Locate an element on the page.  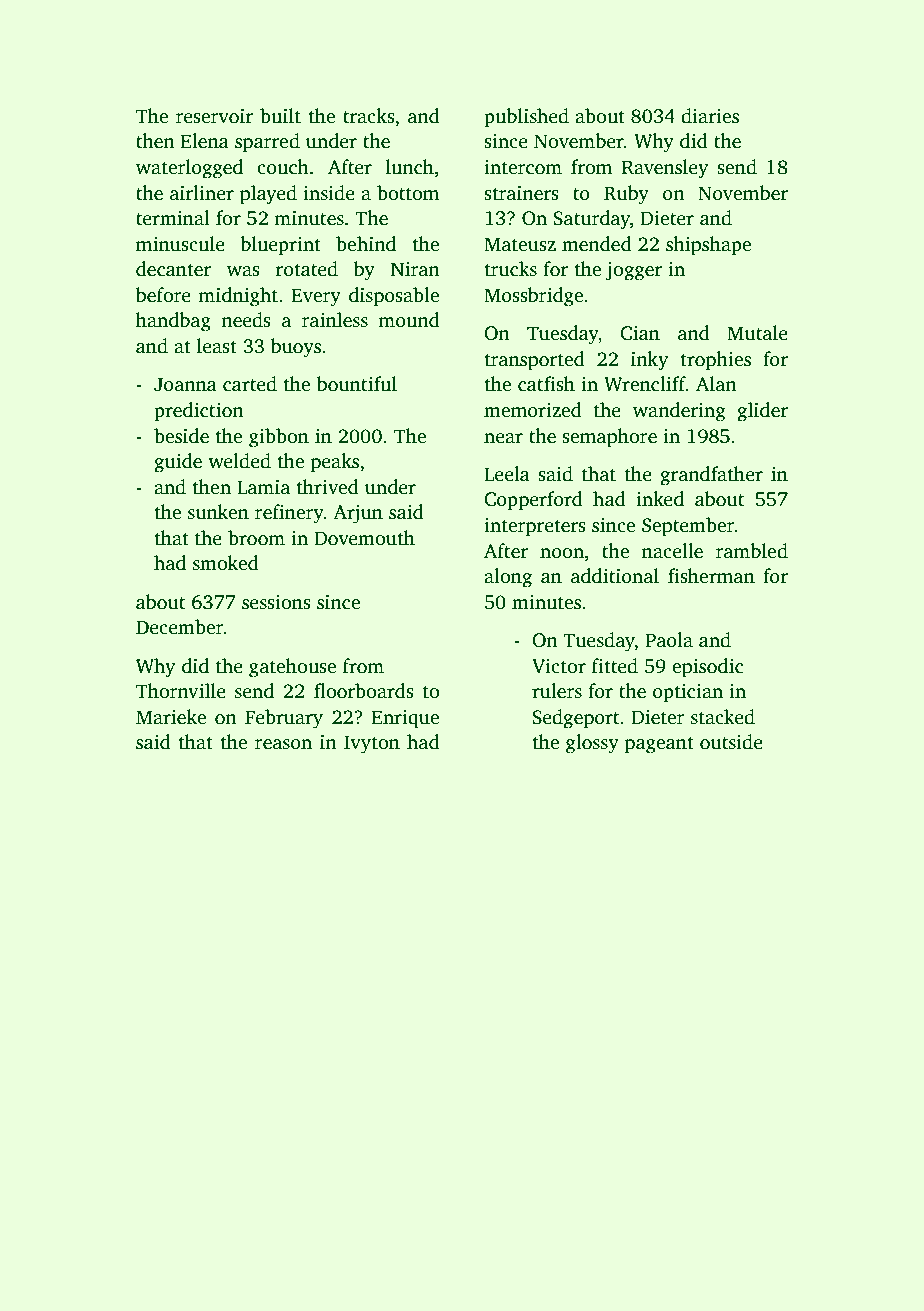
carted is located at coordinates (250, 384).
